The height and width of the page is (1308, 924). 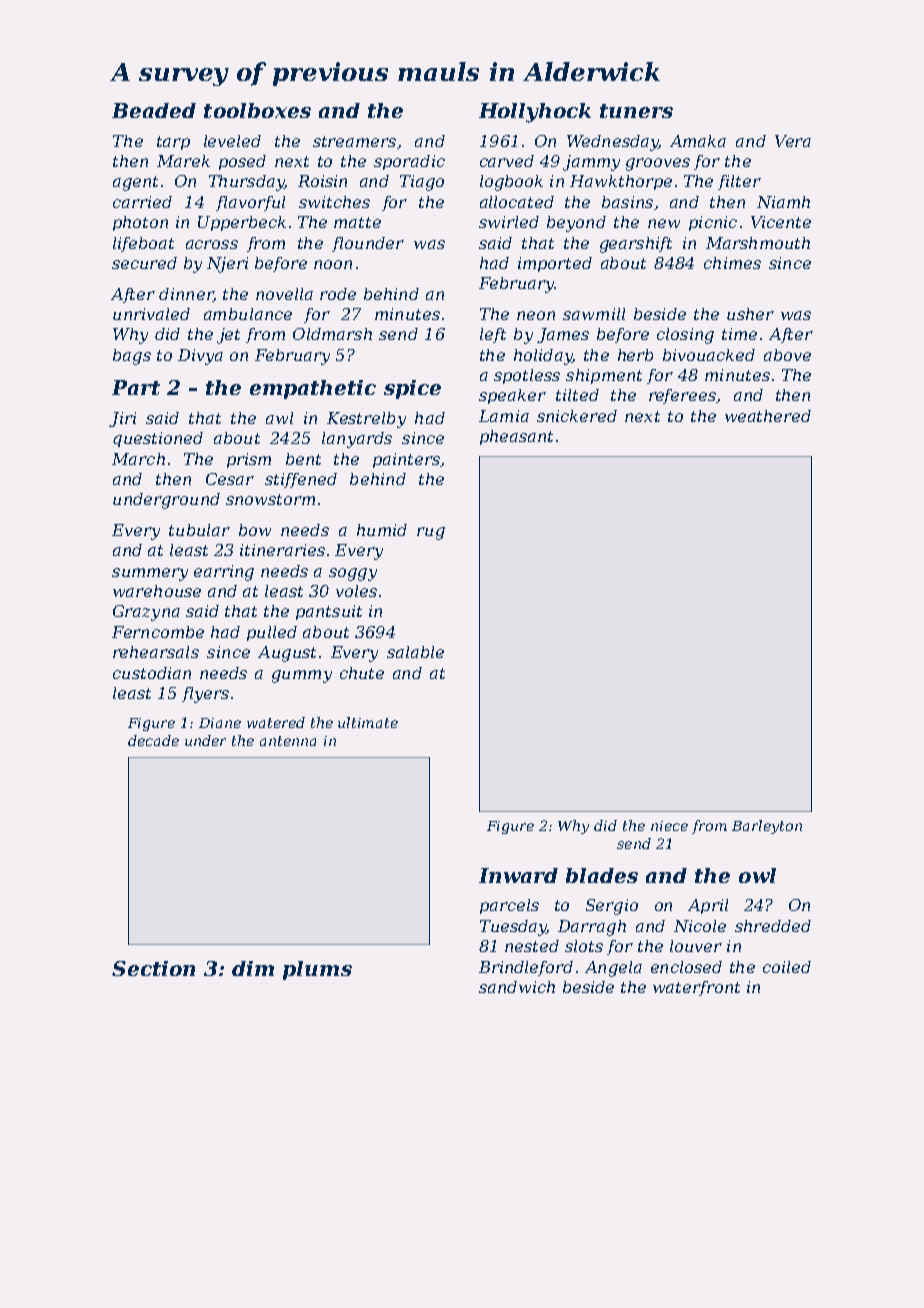 I want to click on Section, so click(x=153, y=968).
